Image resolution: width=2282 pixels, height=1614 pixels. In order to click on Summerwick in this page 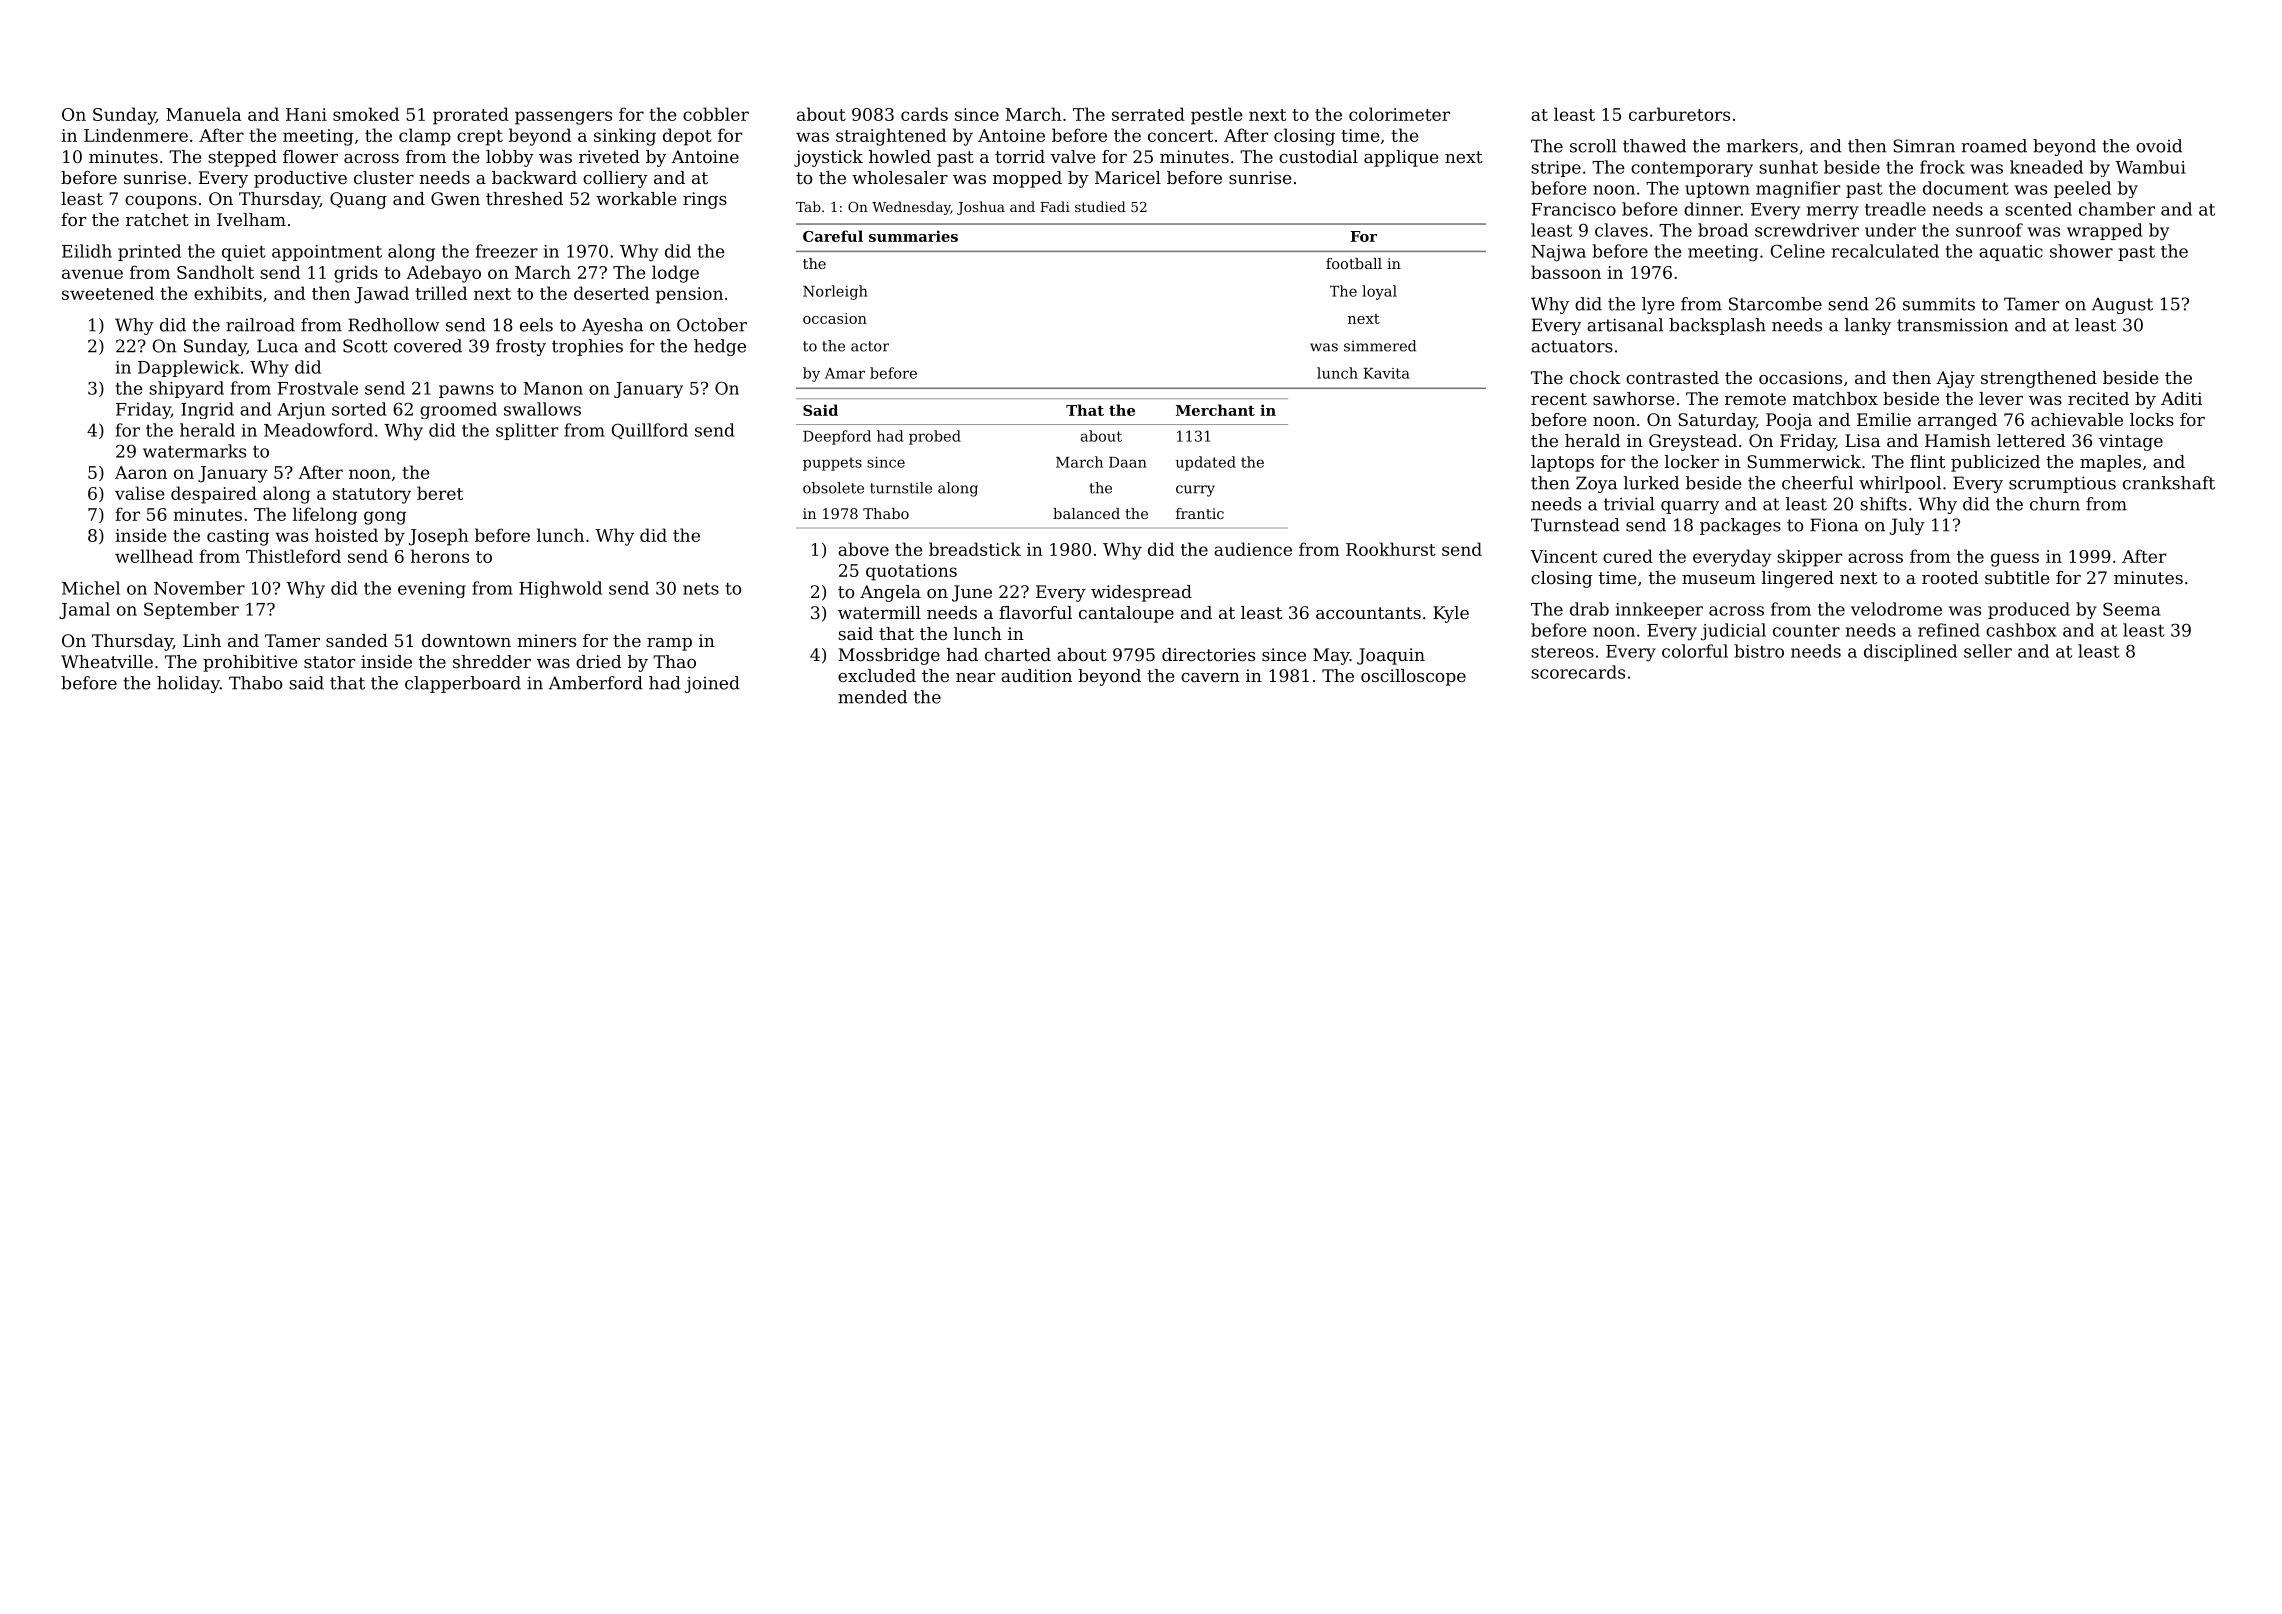, I will do `click(1804, 461)`.
